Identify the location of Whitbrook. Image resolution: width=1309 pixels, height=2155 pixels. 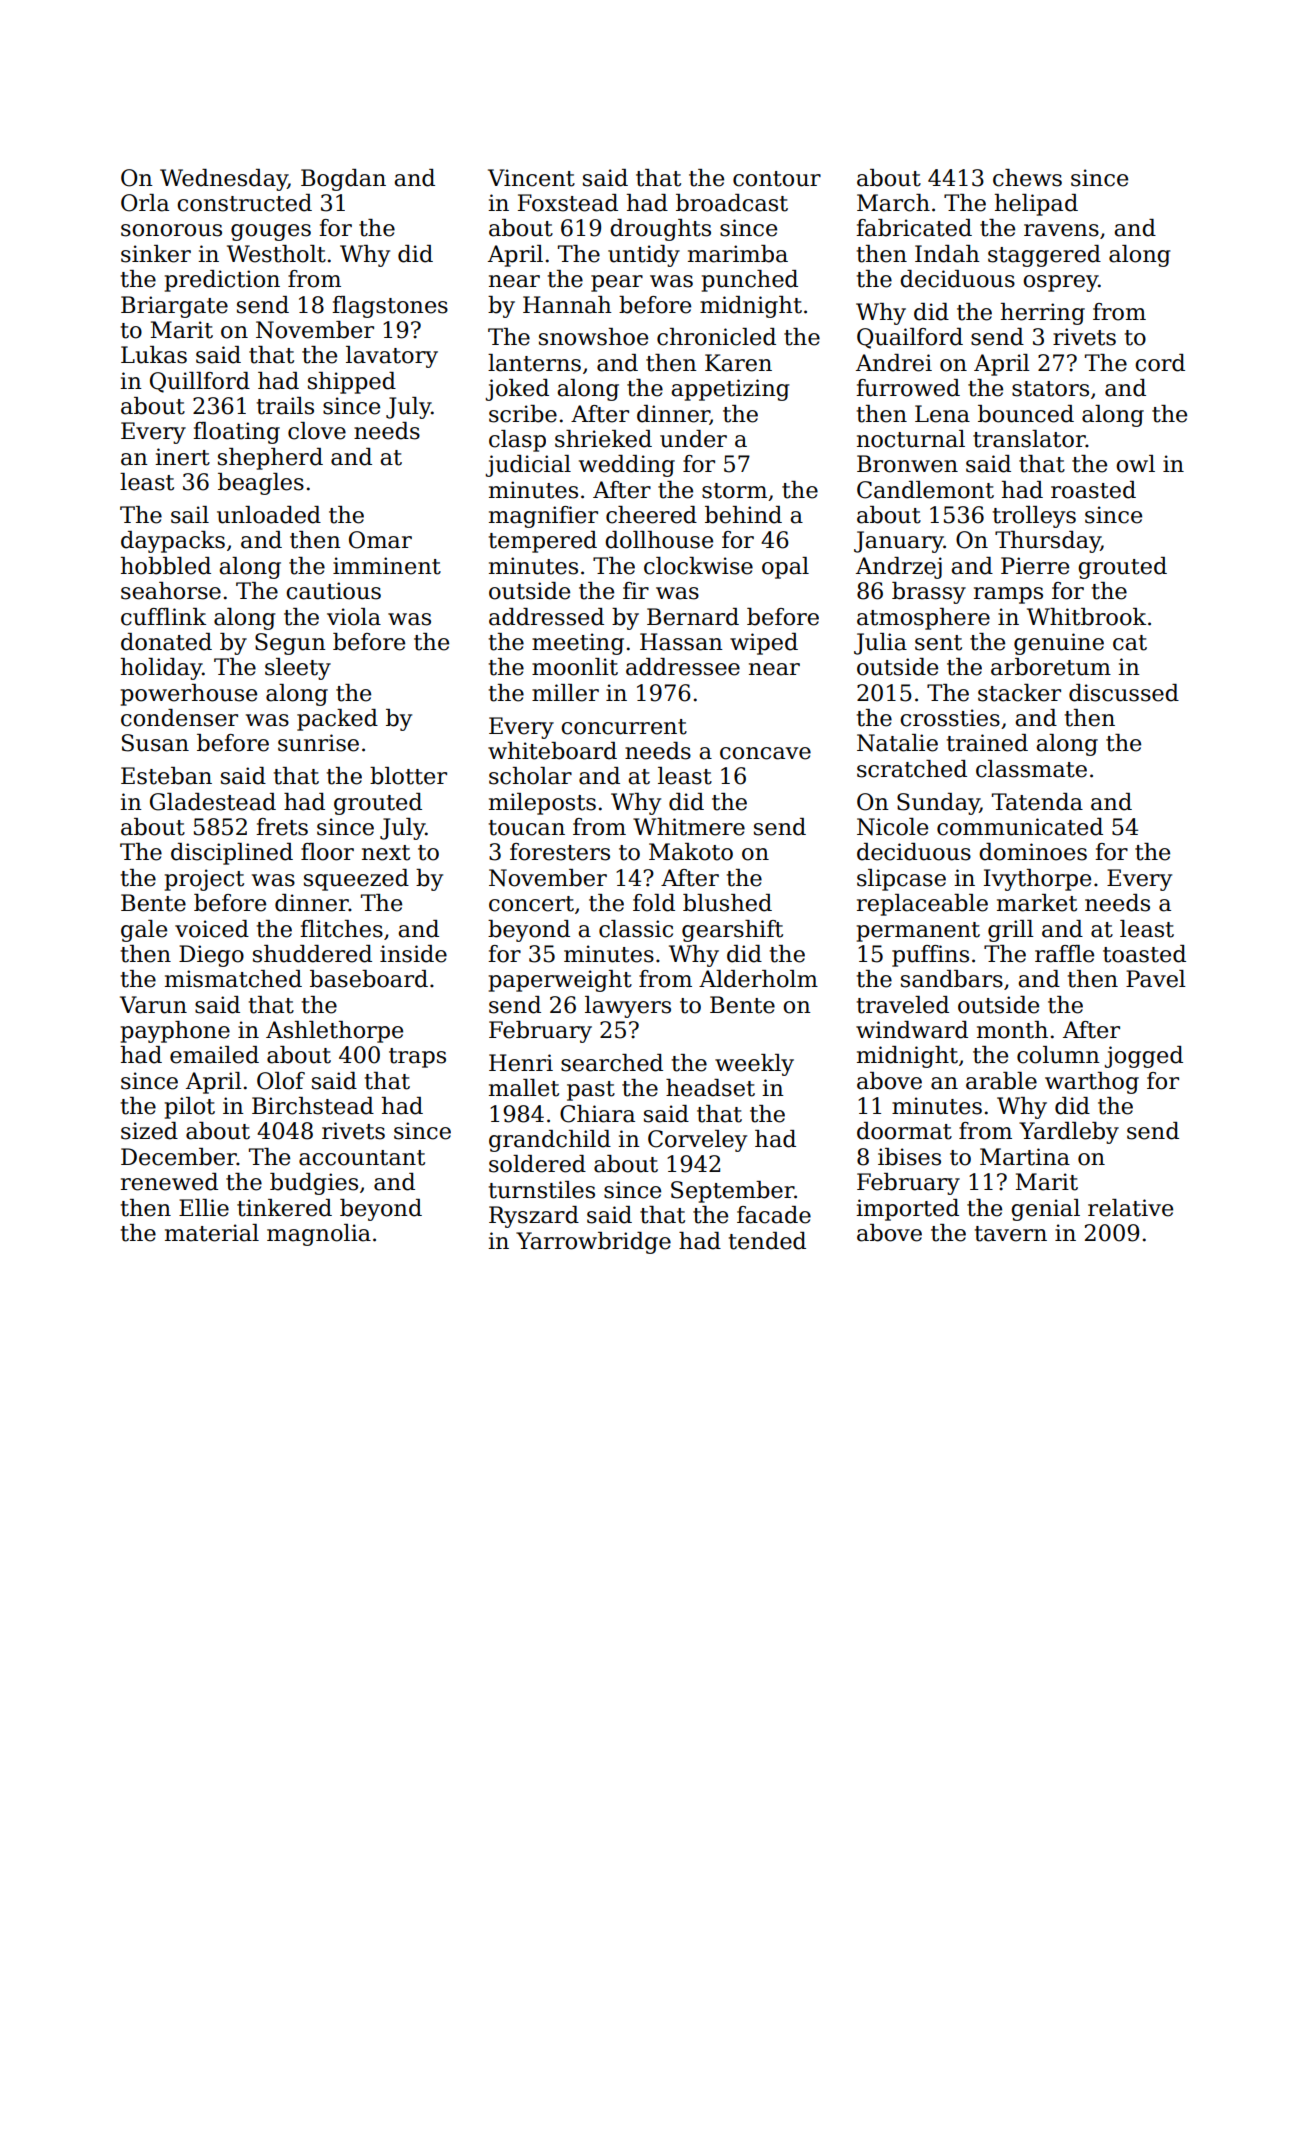
(1086, 617).
